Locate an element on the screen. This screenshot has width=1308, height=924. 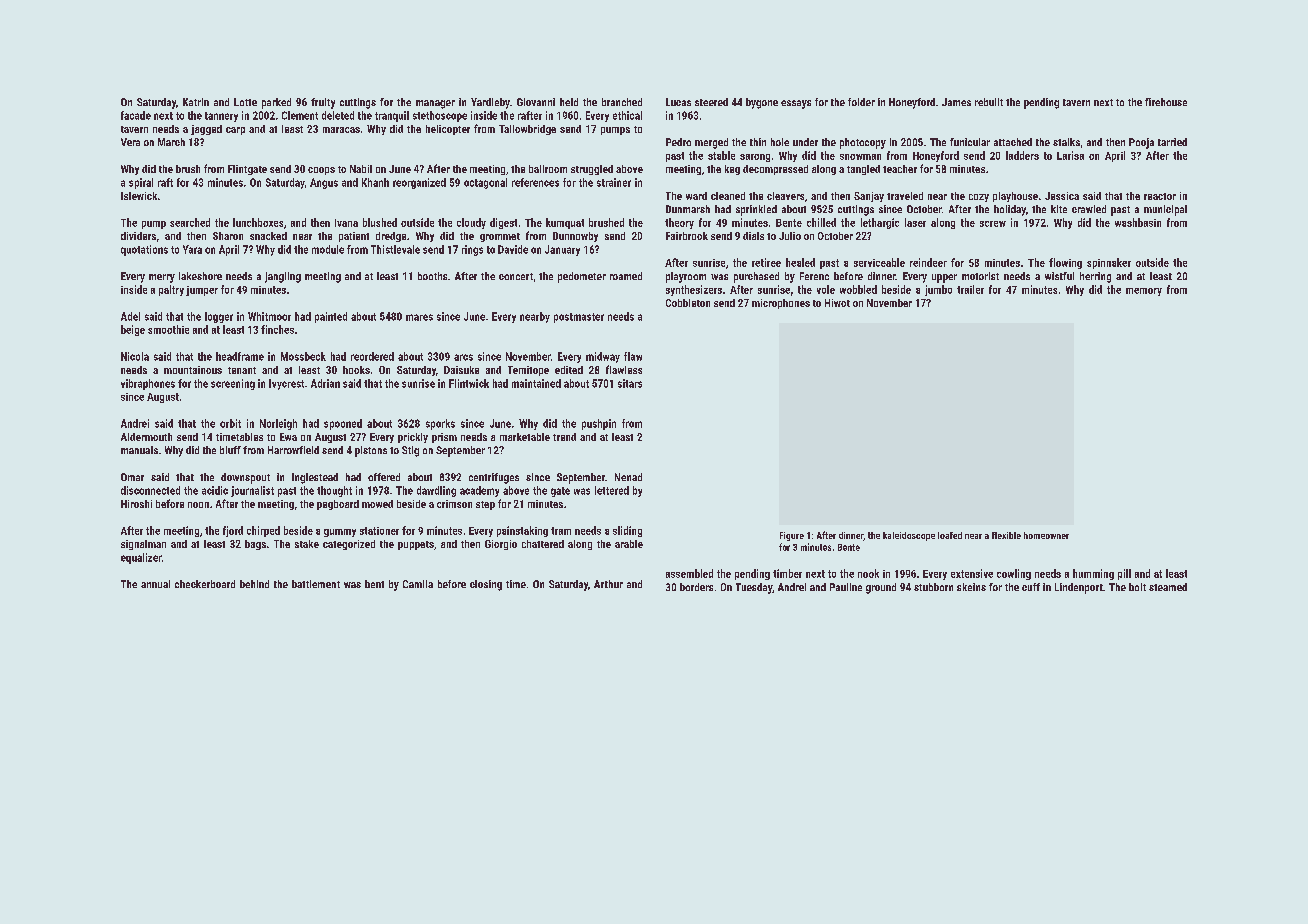
March is located at coordinates (171, 142).
